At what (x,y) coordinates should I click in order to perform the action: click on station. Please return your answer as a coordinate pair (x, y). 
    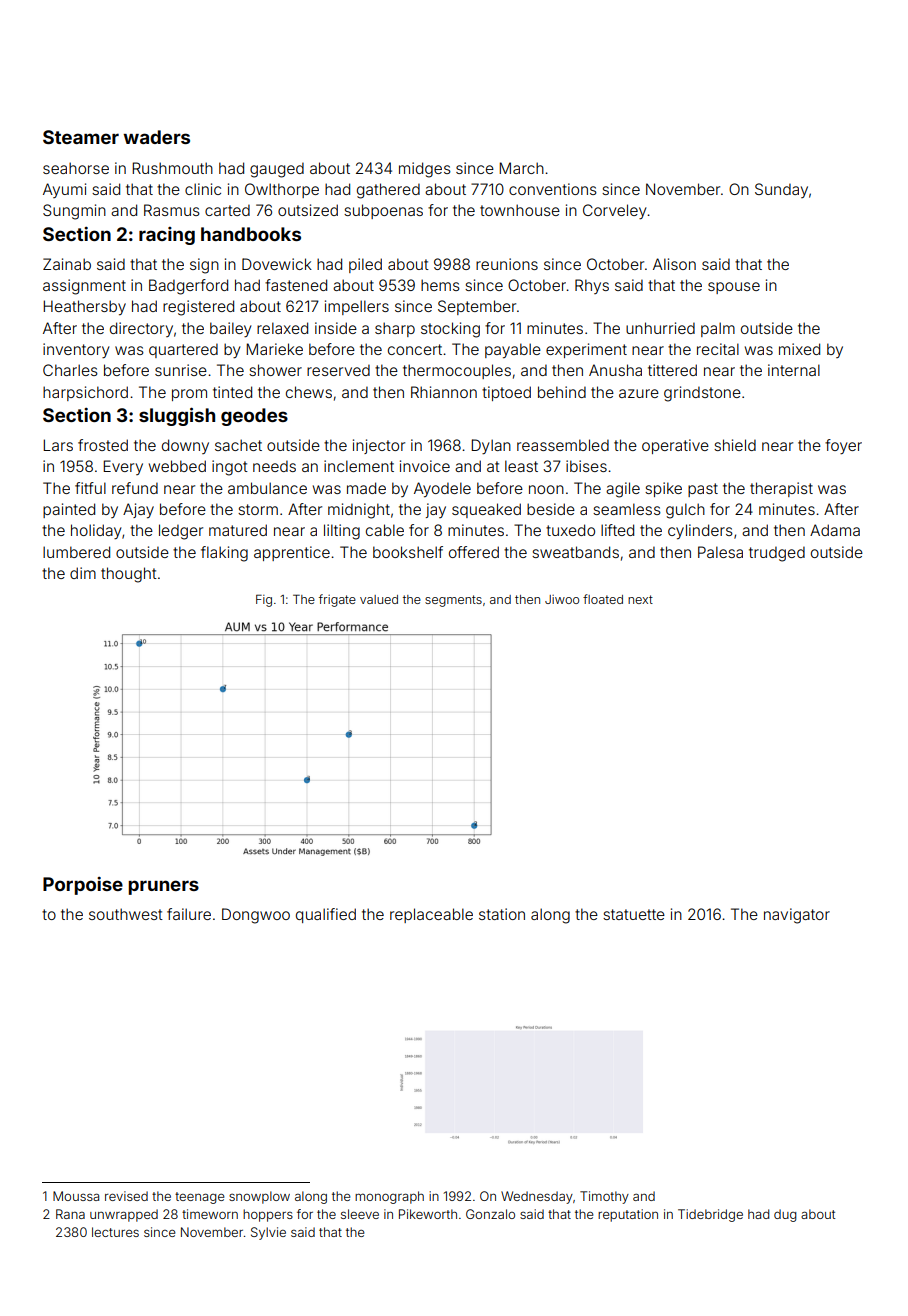
    Looking at the image, I should click on (502, 914).
